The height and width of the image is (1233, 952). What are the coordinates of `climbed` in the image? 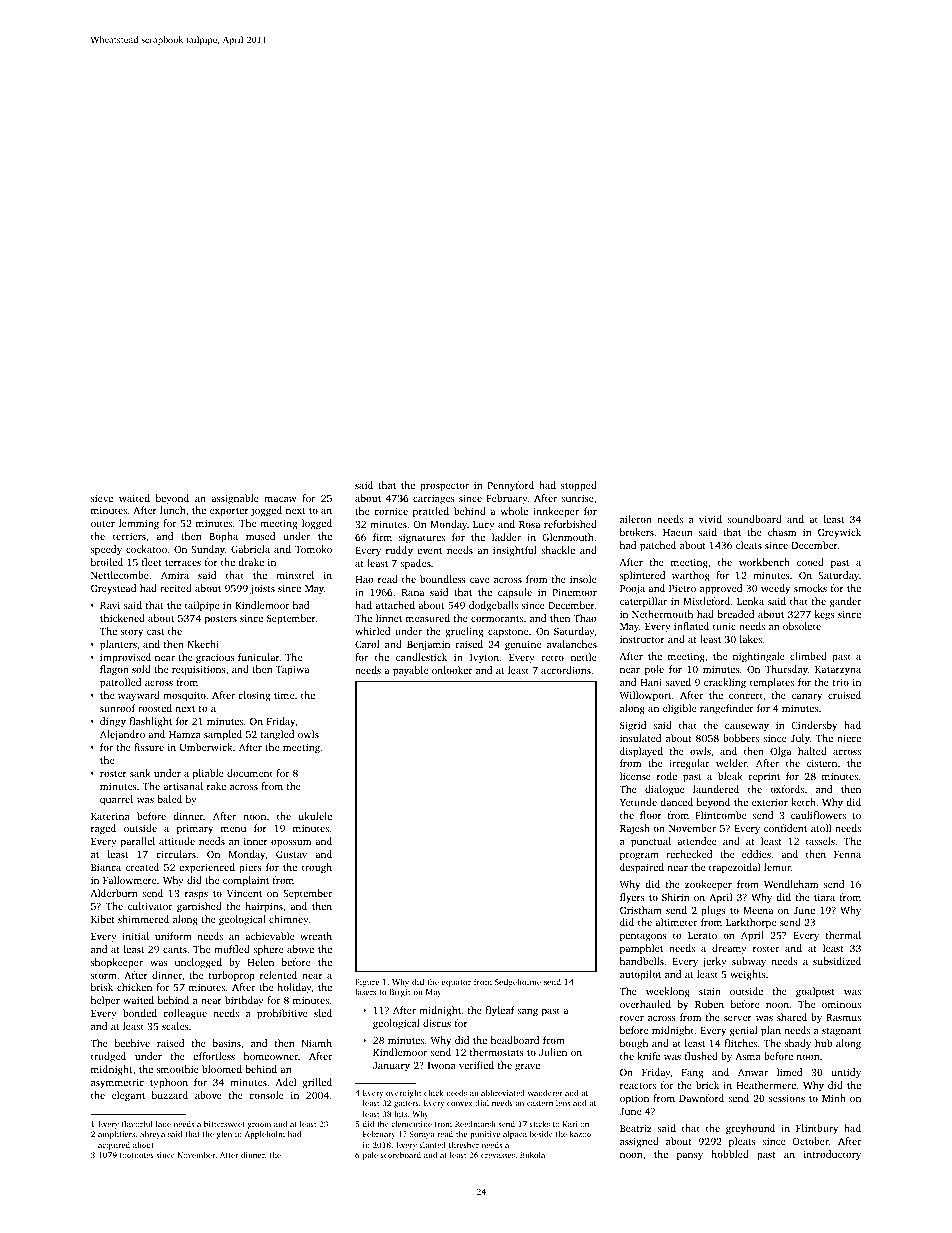 It's located at (808, 656).
